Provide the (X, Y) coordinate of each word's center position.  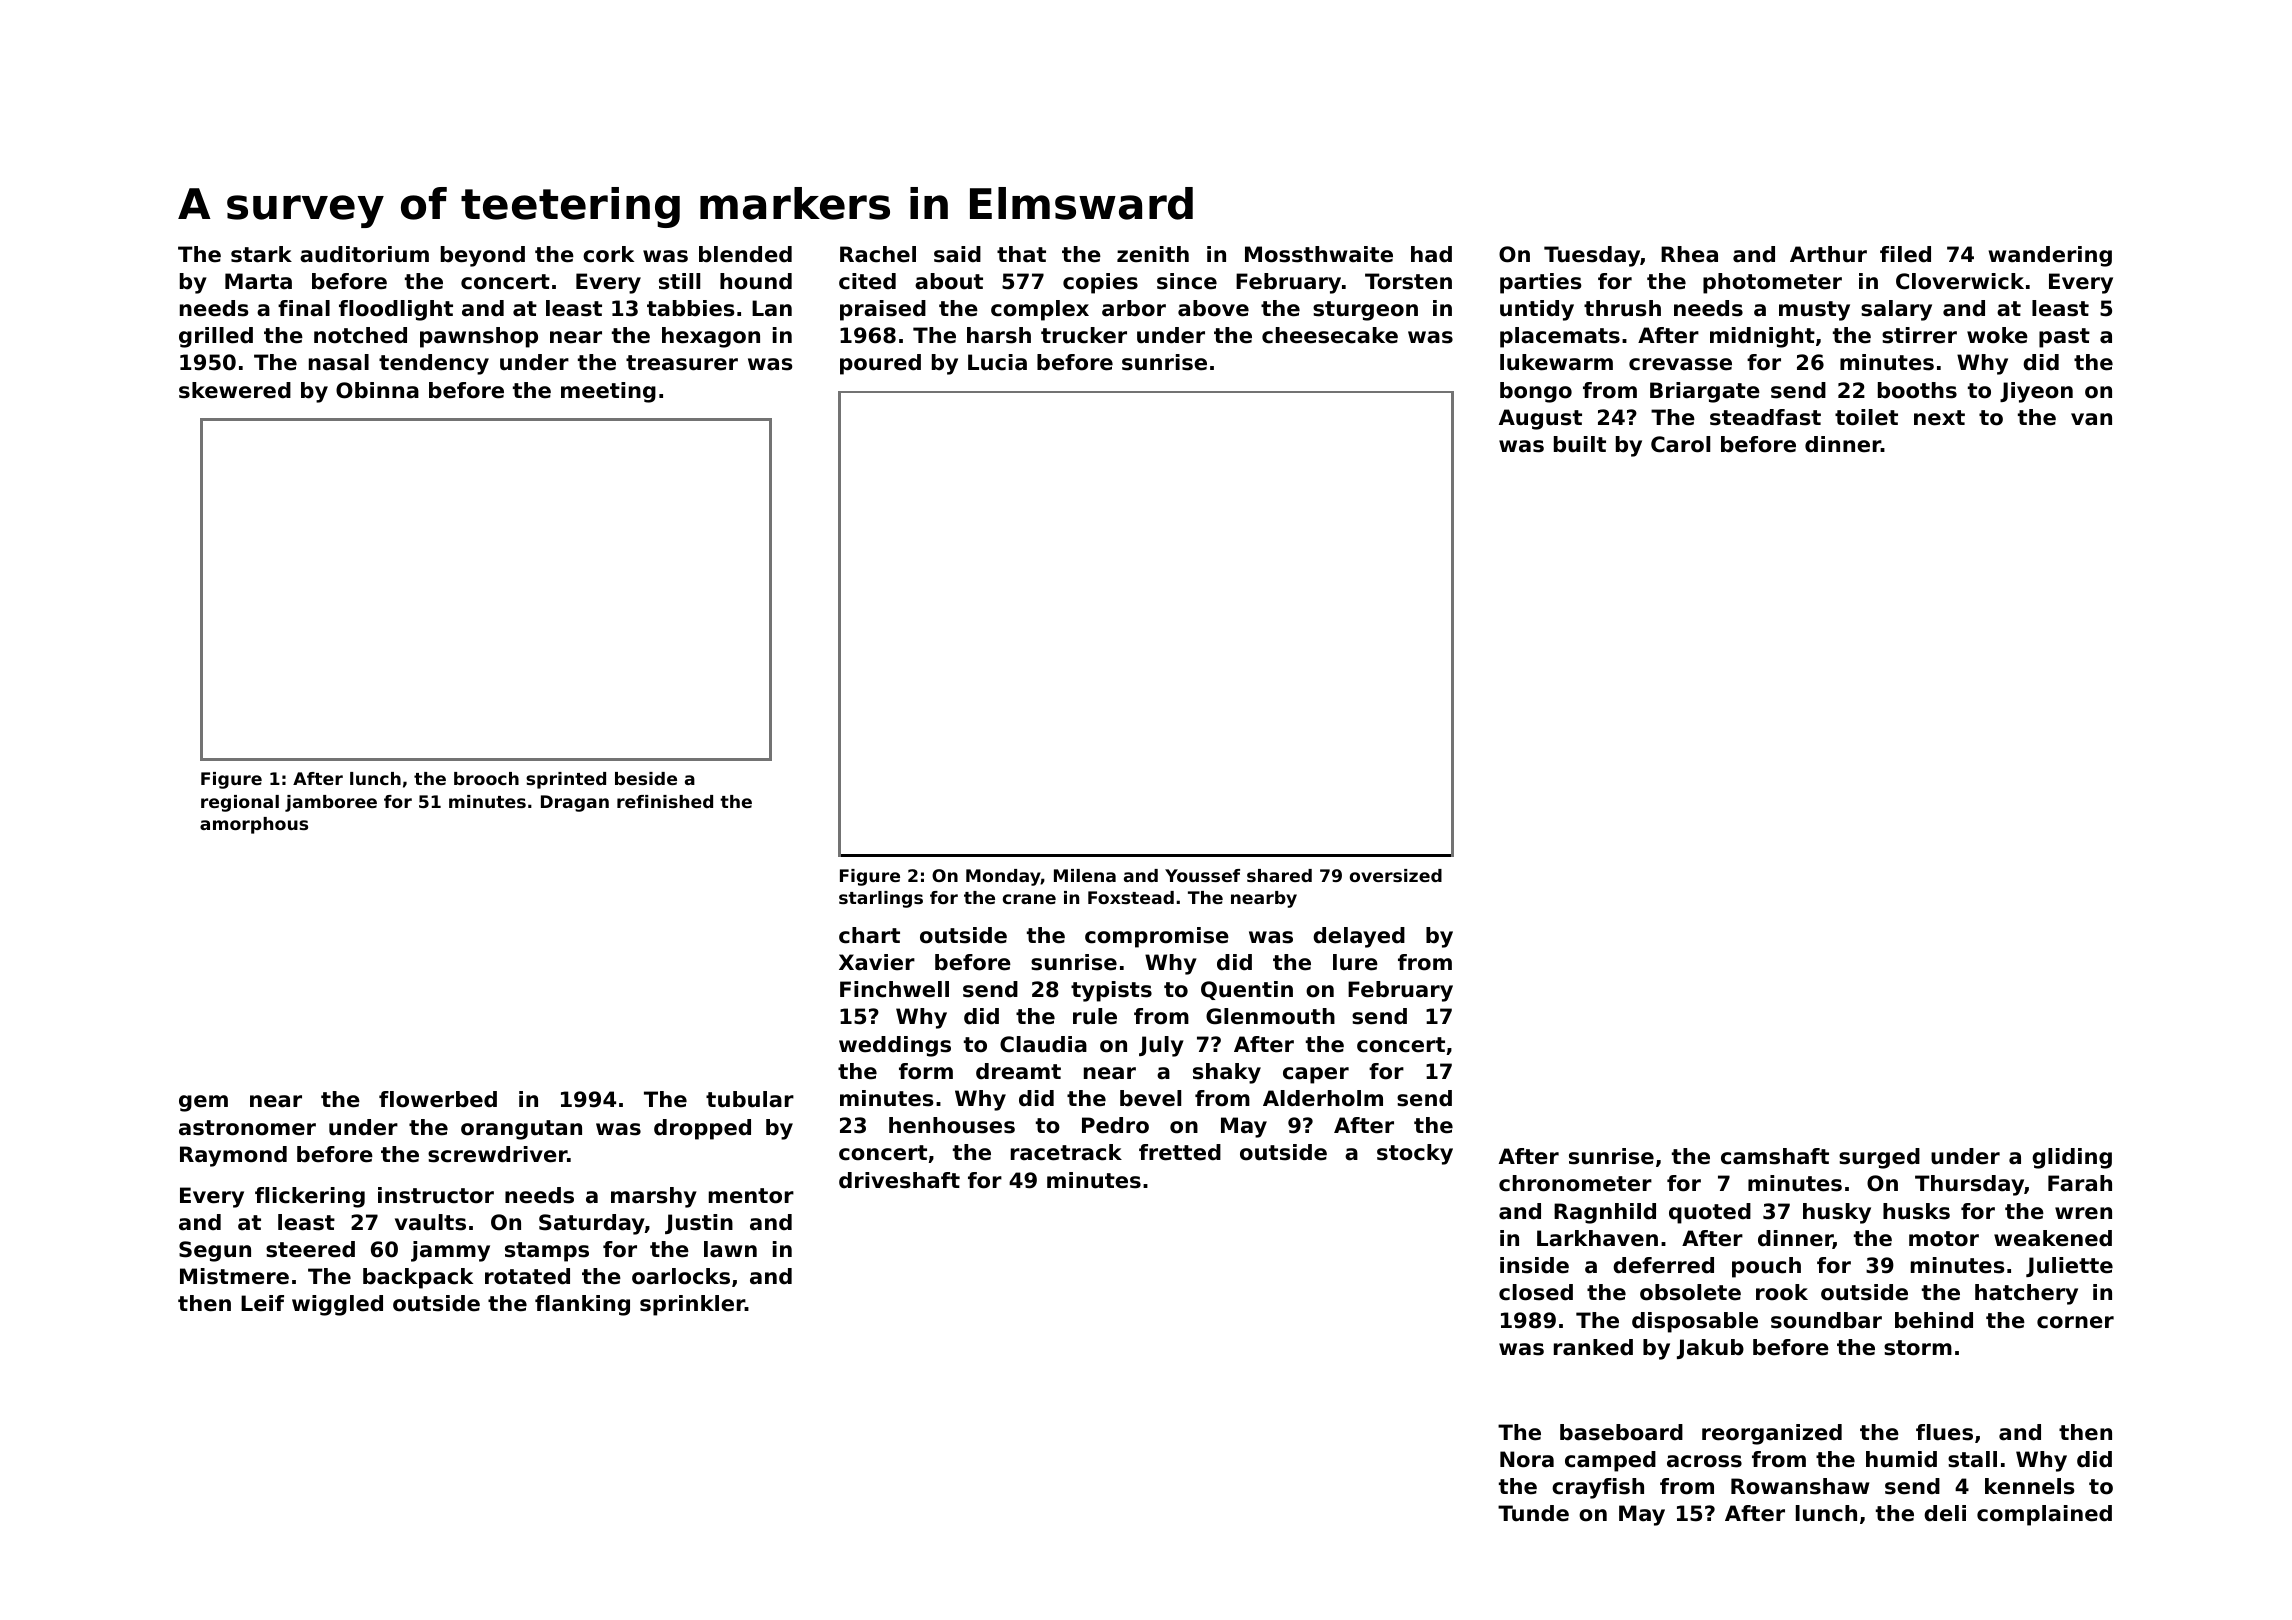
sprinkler (692, 1305)
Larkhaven (1597, 1238)
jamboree (331, 803)
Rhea (1689, 254)
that (1021, 254)
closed (1536, 1292)
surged (1879, 1158)
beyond (483, 256)
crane (1029, 899)
